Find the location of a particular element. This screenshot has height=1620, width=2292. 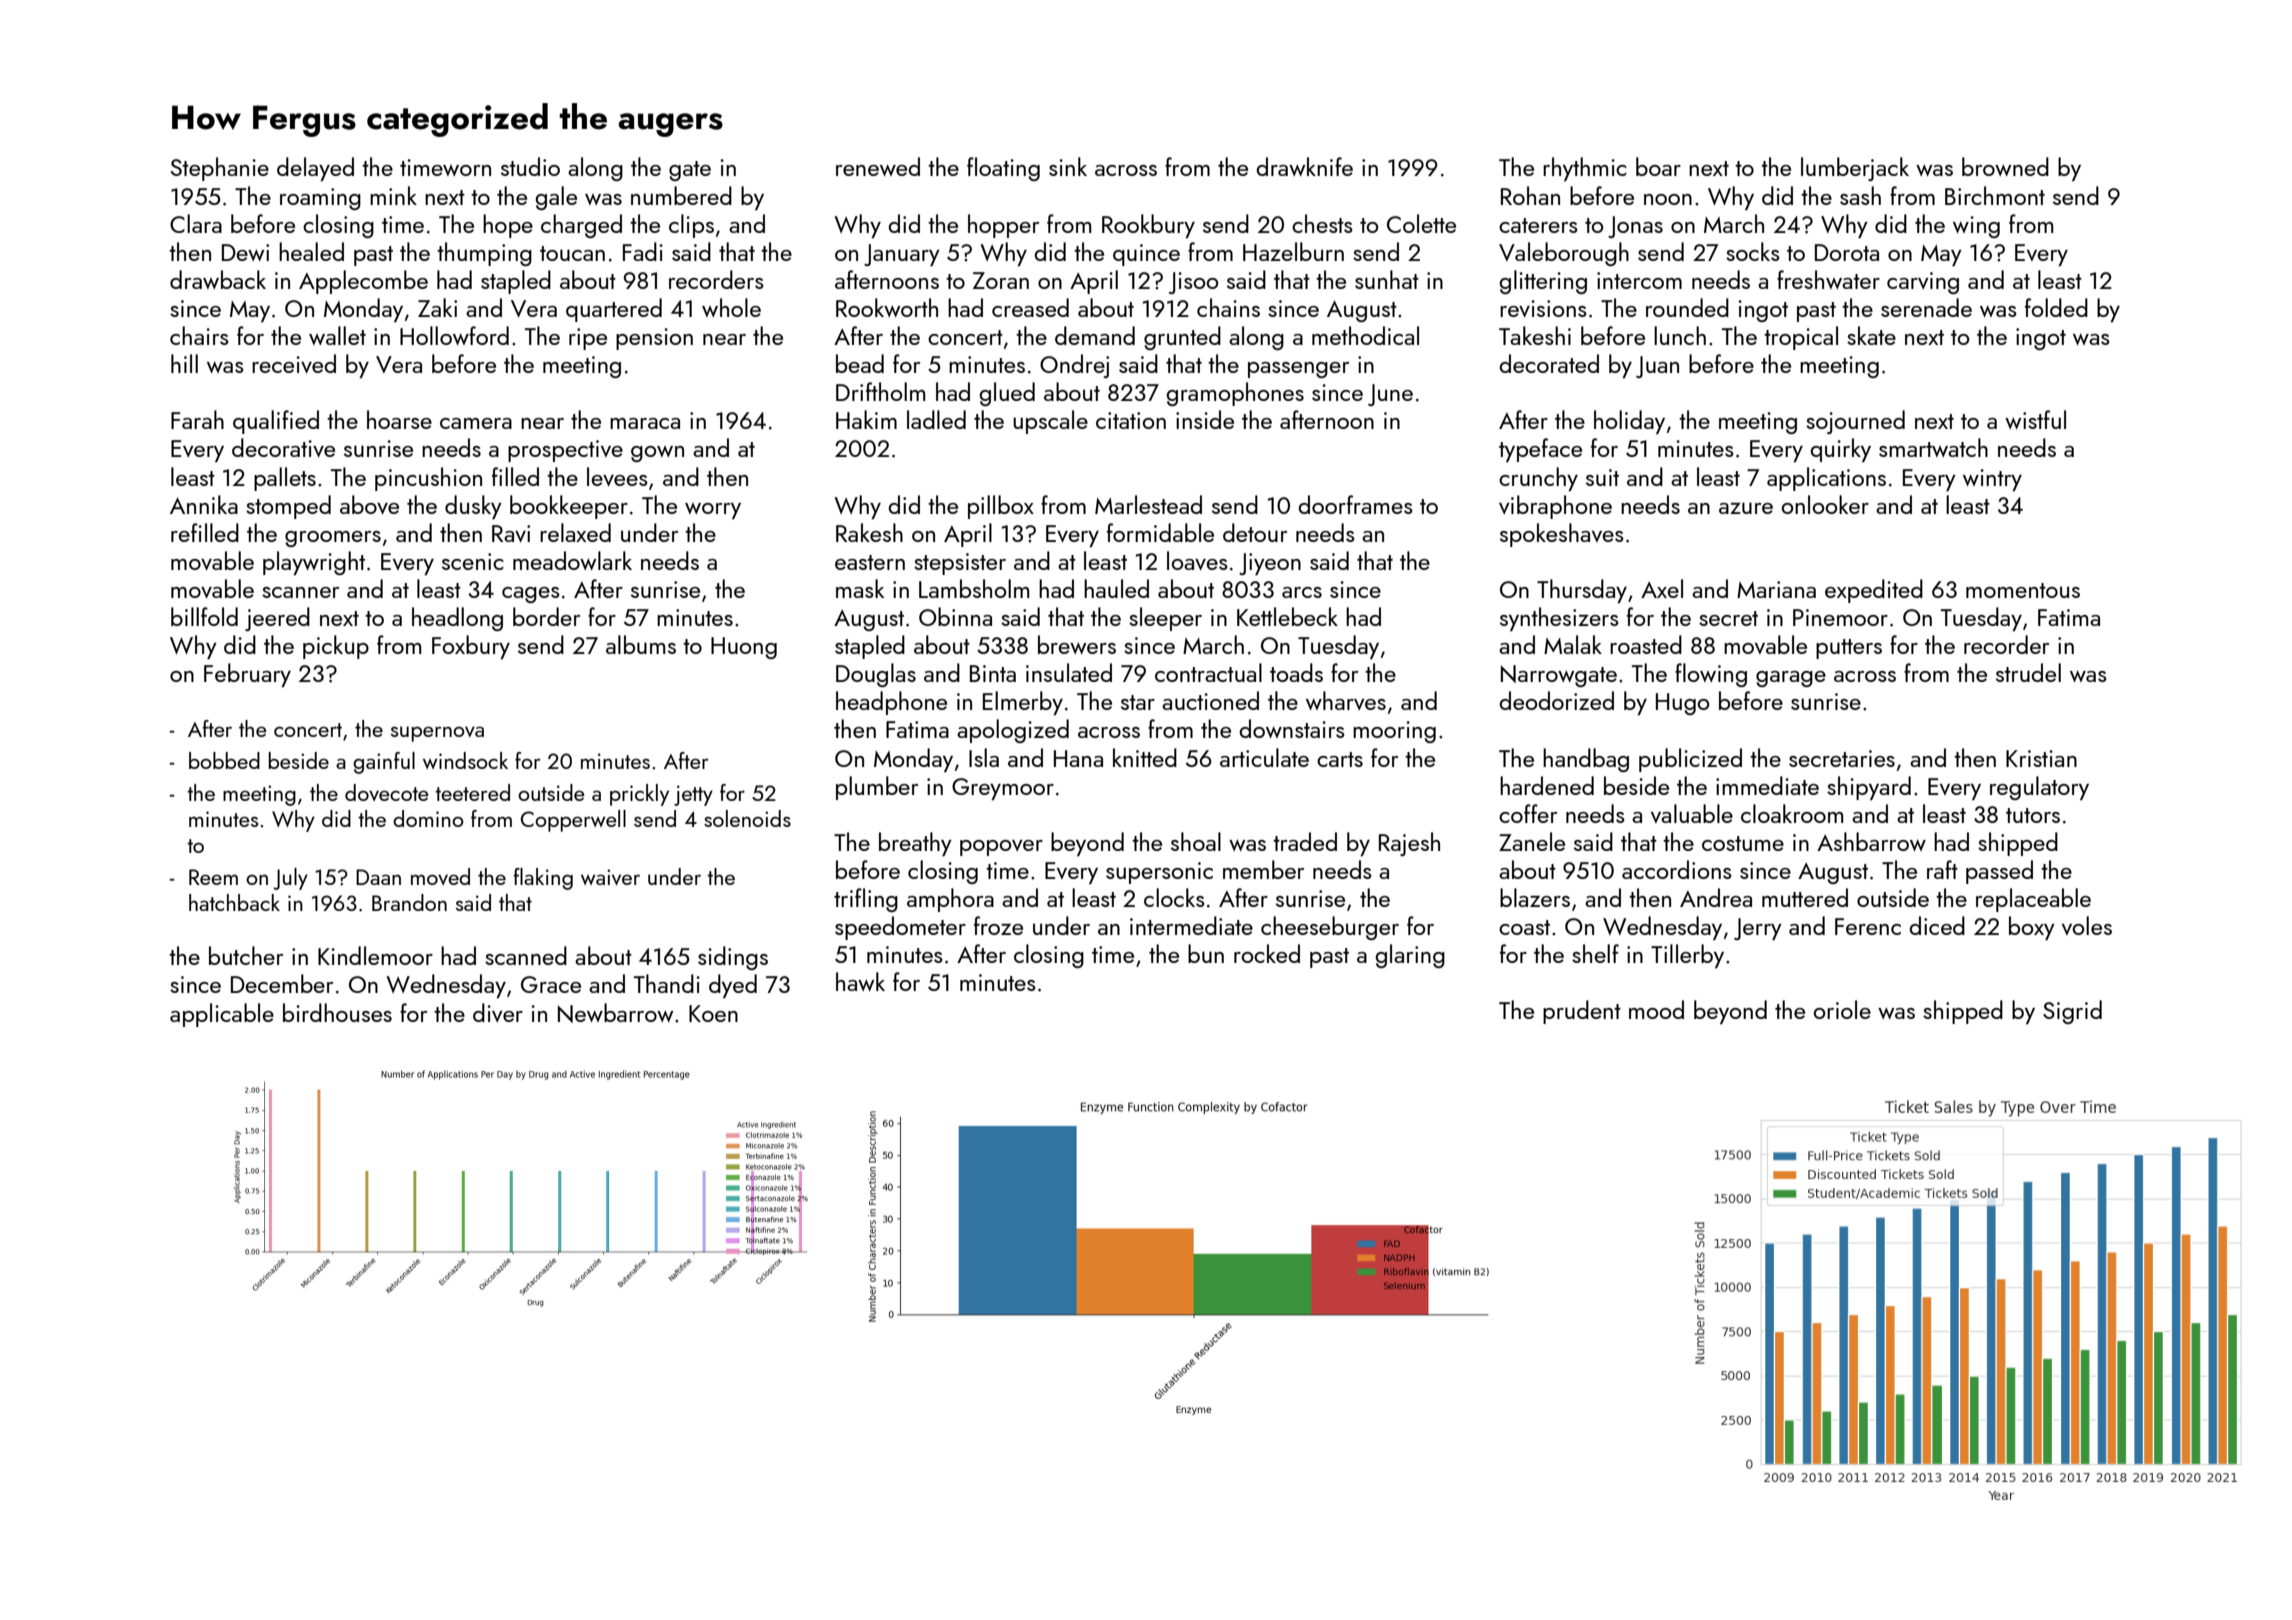

chests is located at coordinates (1322, 223).
